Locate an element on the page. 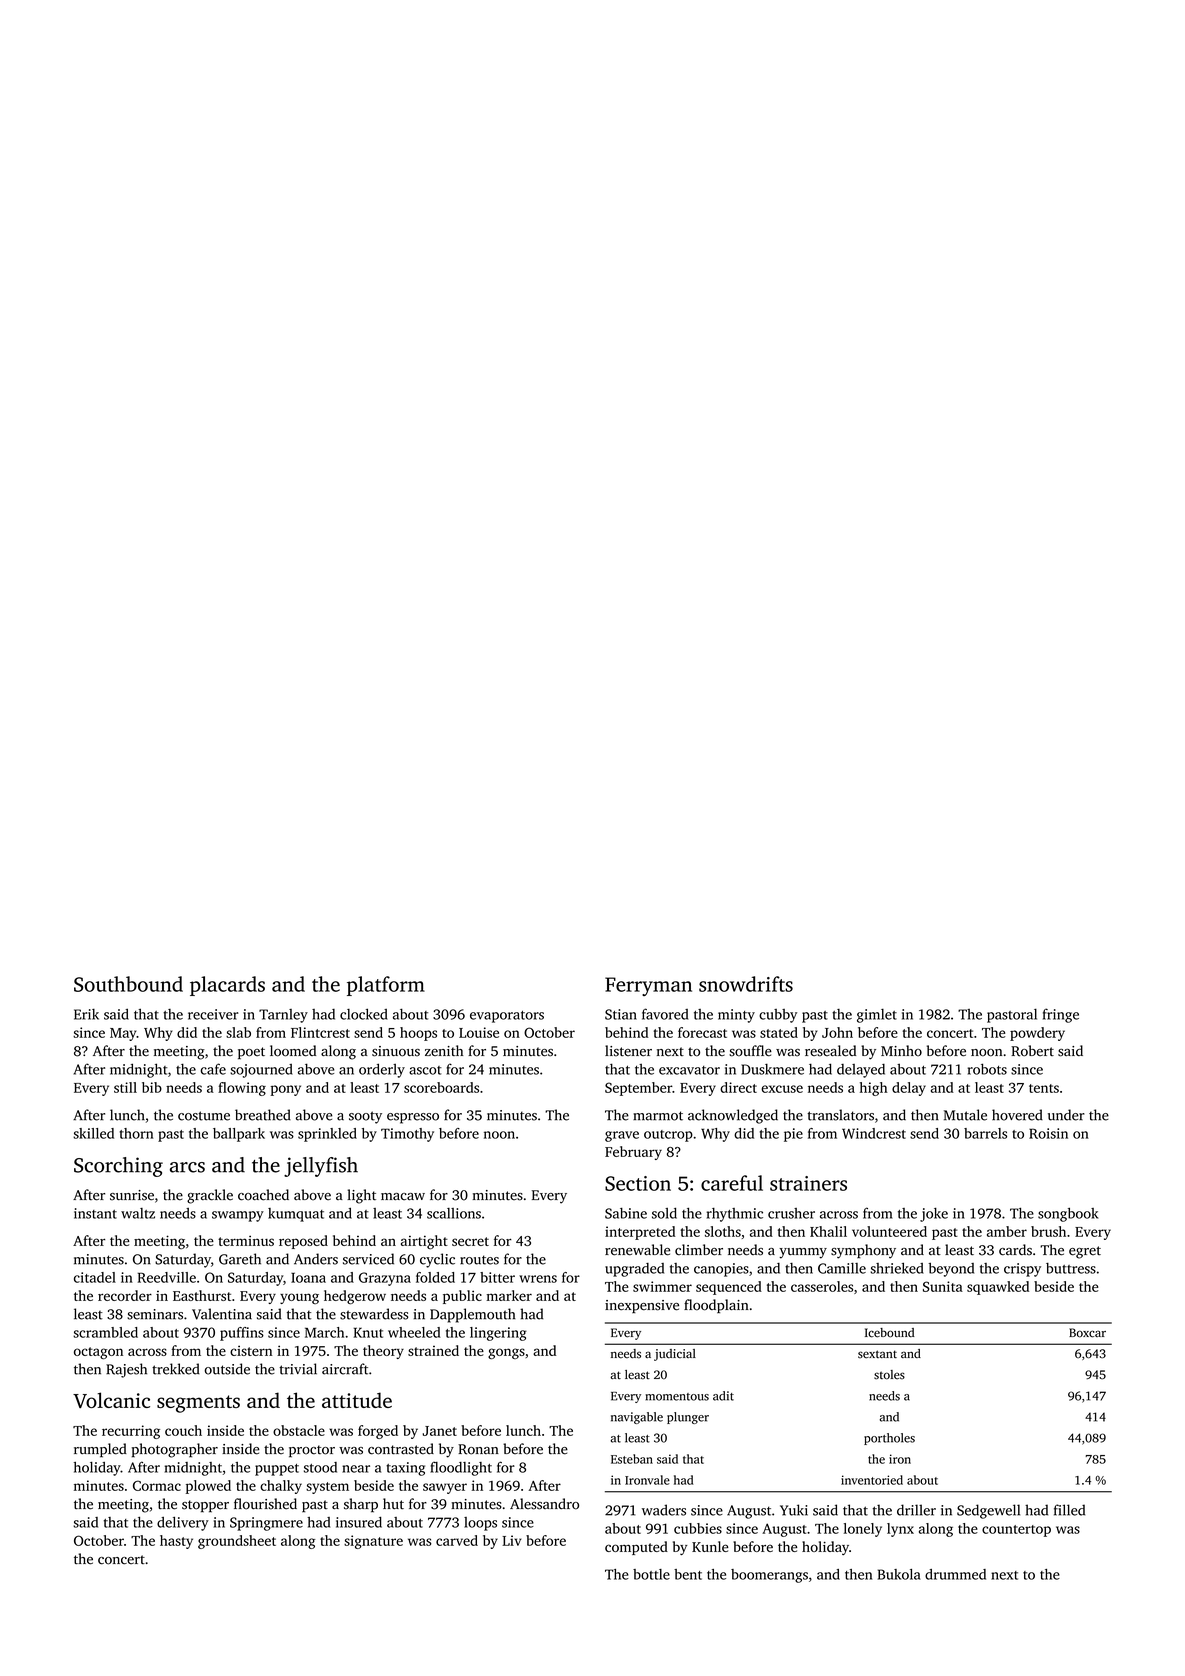 The image size is (1185, 1676). segments is located at coordinates (198, 1404).
